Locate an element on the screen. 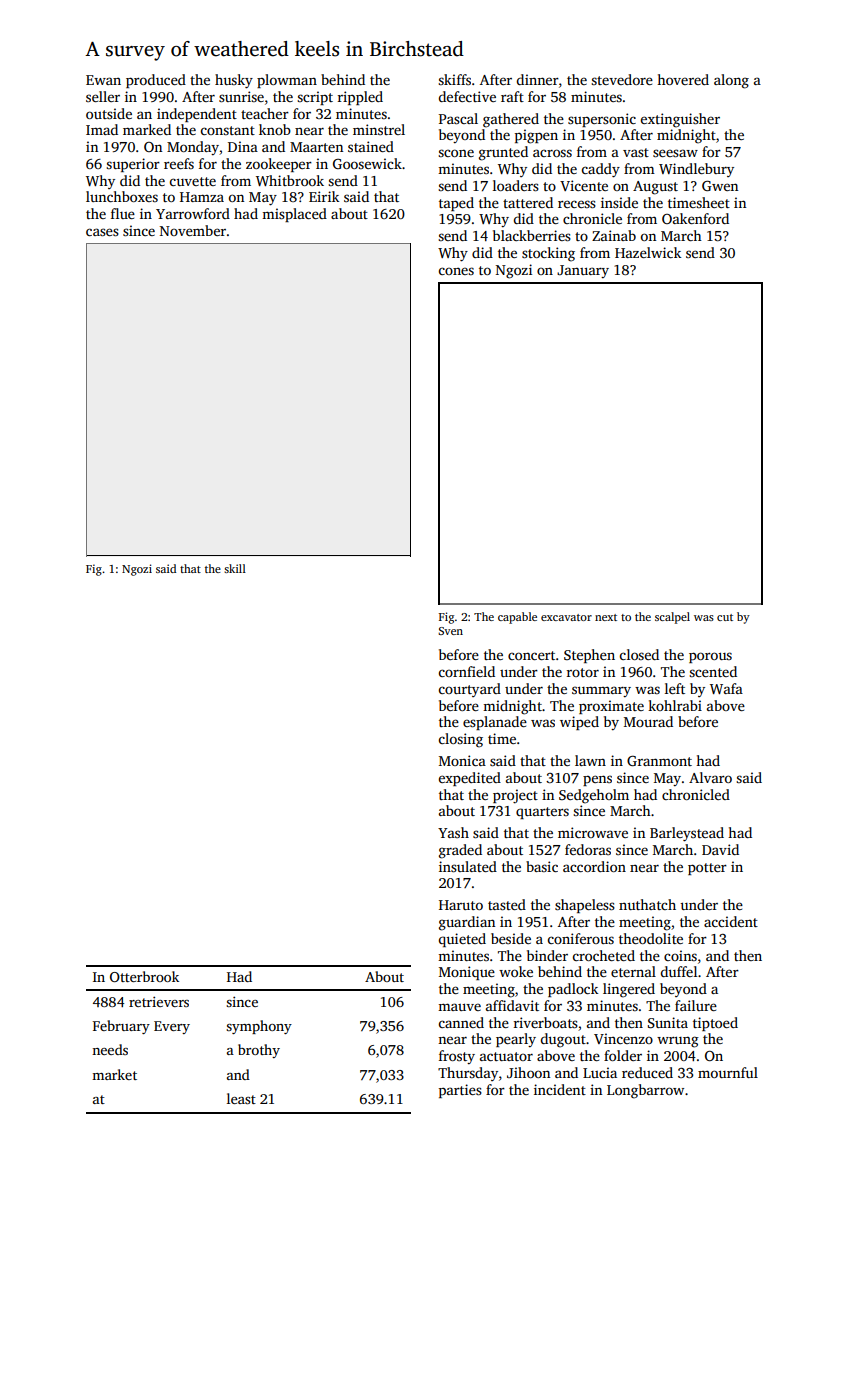  retrievers is located at coordinates (159, 1001).
